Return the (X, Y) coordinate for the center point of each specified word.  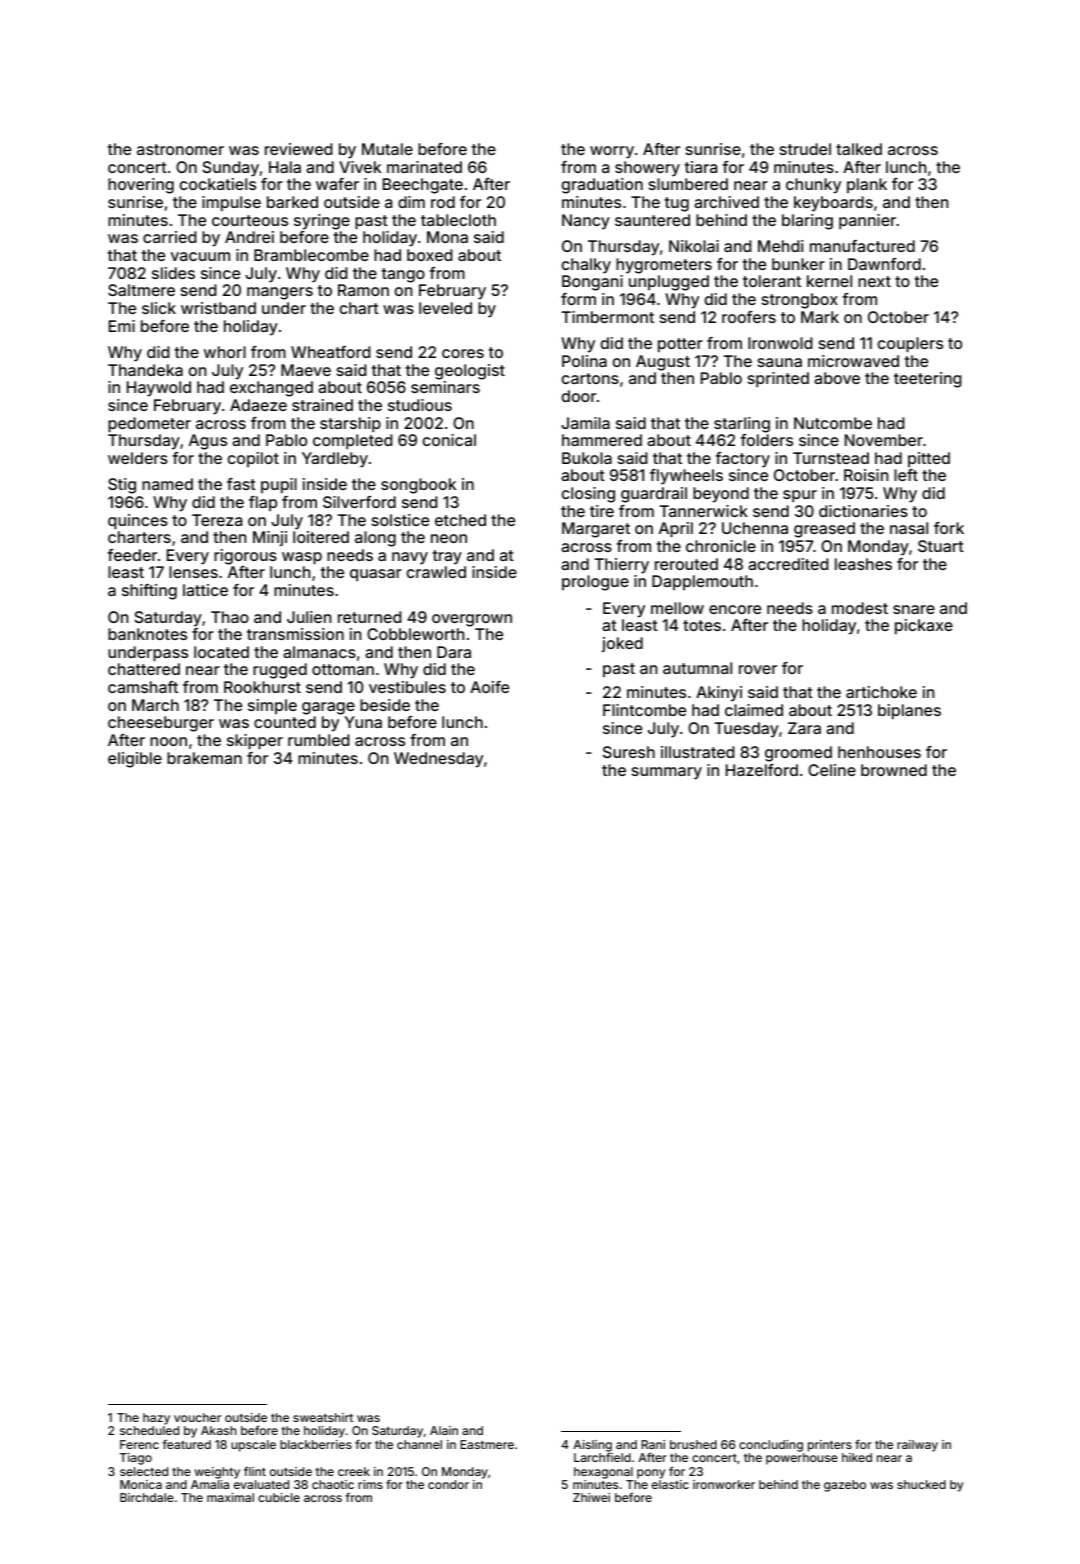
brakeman (204, 758)
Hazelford (762, 770)
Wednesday (438, 760)
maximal (230, 1497)
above (837, 378)
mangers (280, 293)
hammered (602, 440)
